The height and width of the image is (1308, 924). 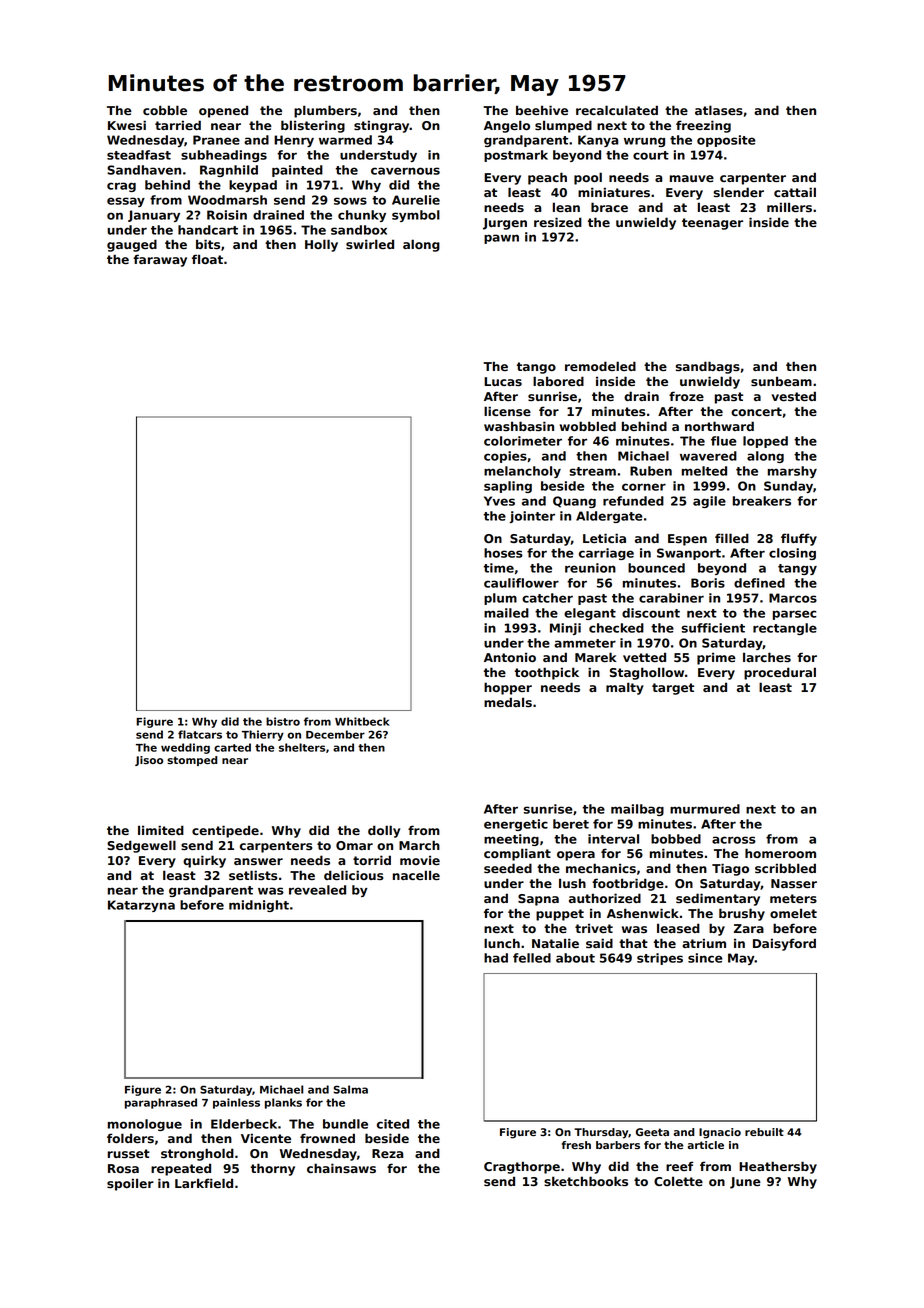 I want to click on reef, so click(x=679, y=1166).
